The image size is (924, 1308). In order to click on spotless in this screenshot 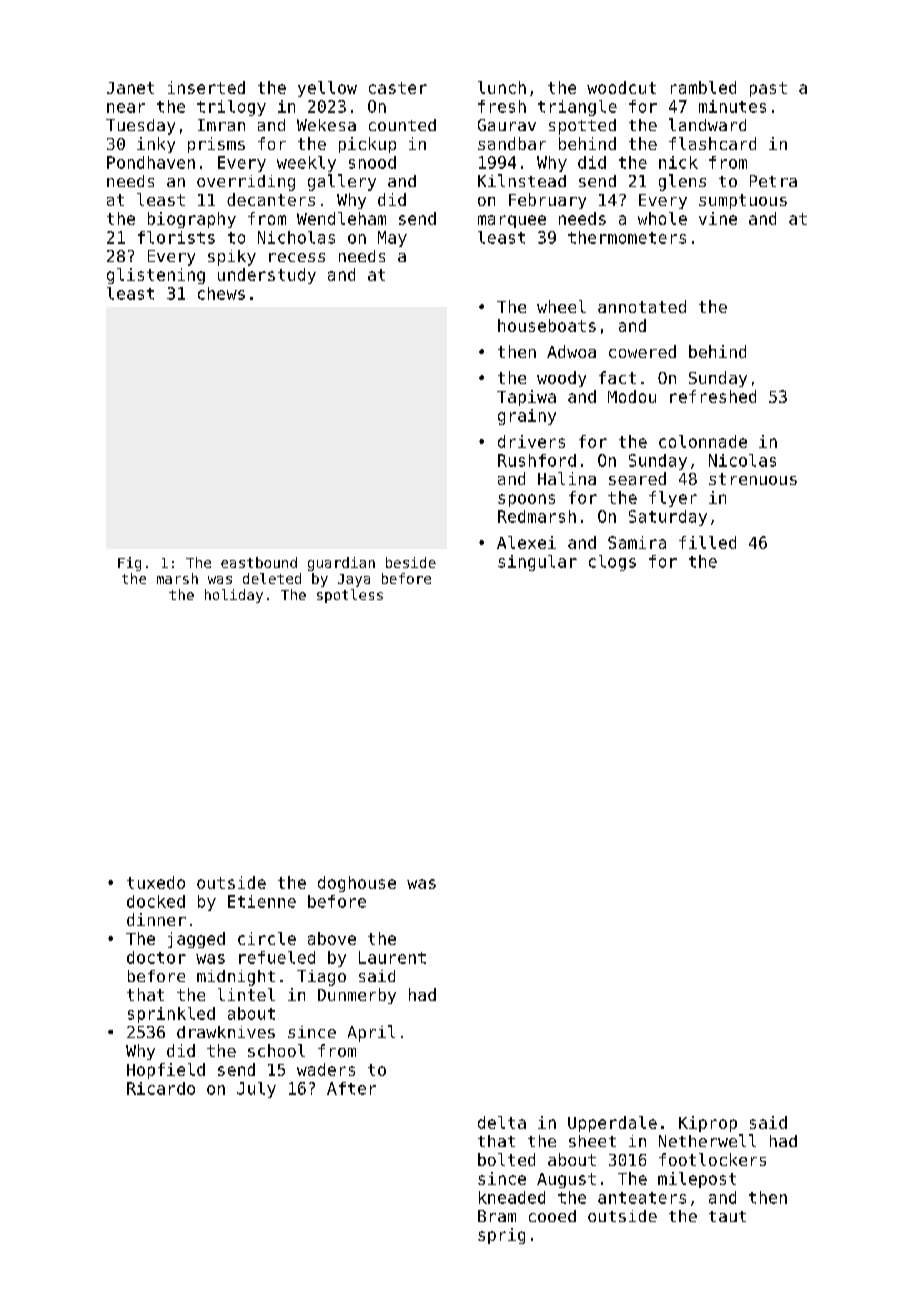, I will do `click(350, 596)`.
